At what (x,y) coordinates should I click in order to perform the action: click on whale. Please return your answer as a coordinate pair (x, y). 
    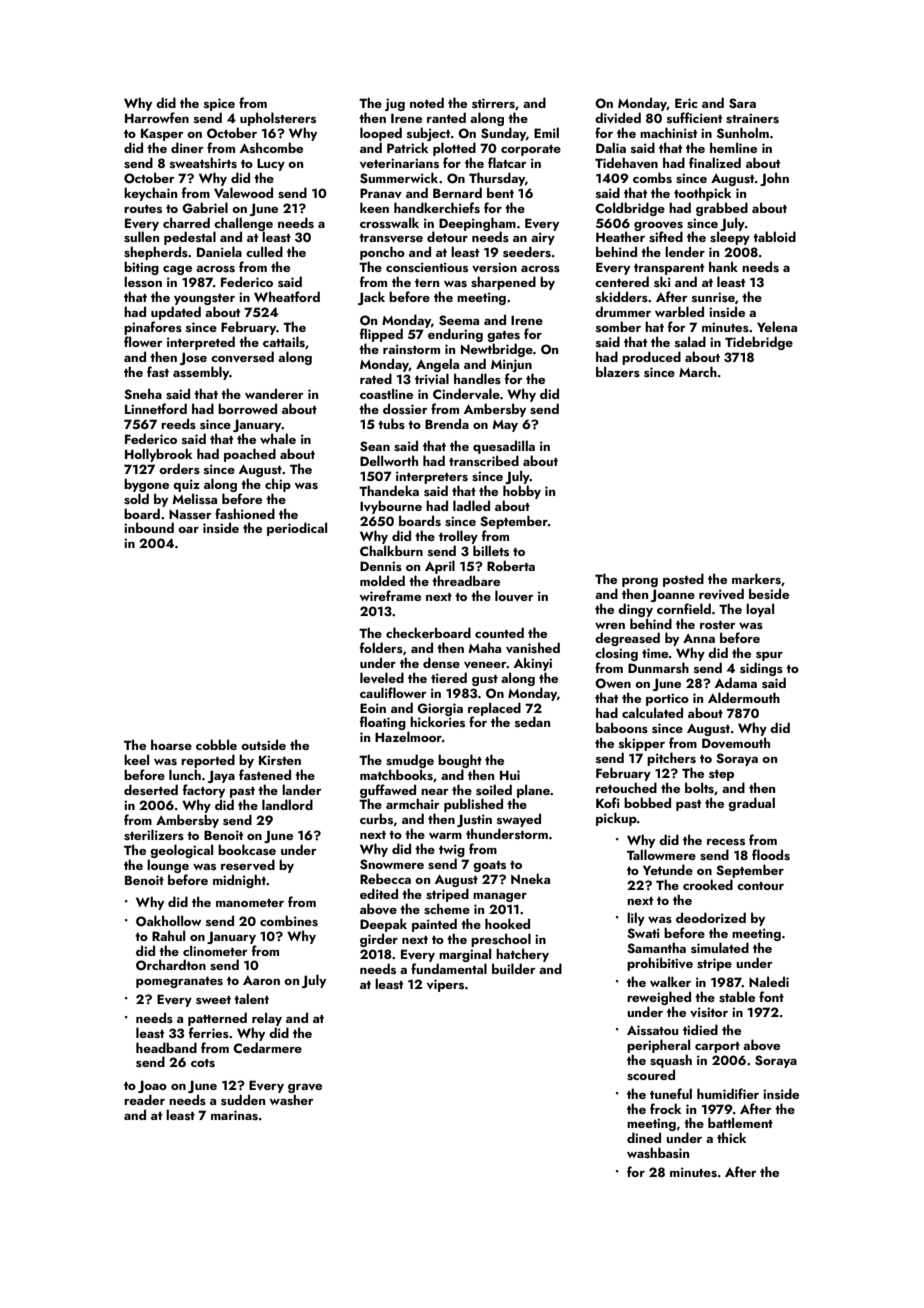
    Looking at the image, I should click on (278, 438).
